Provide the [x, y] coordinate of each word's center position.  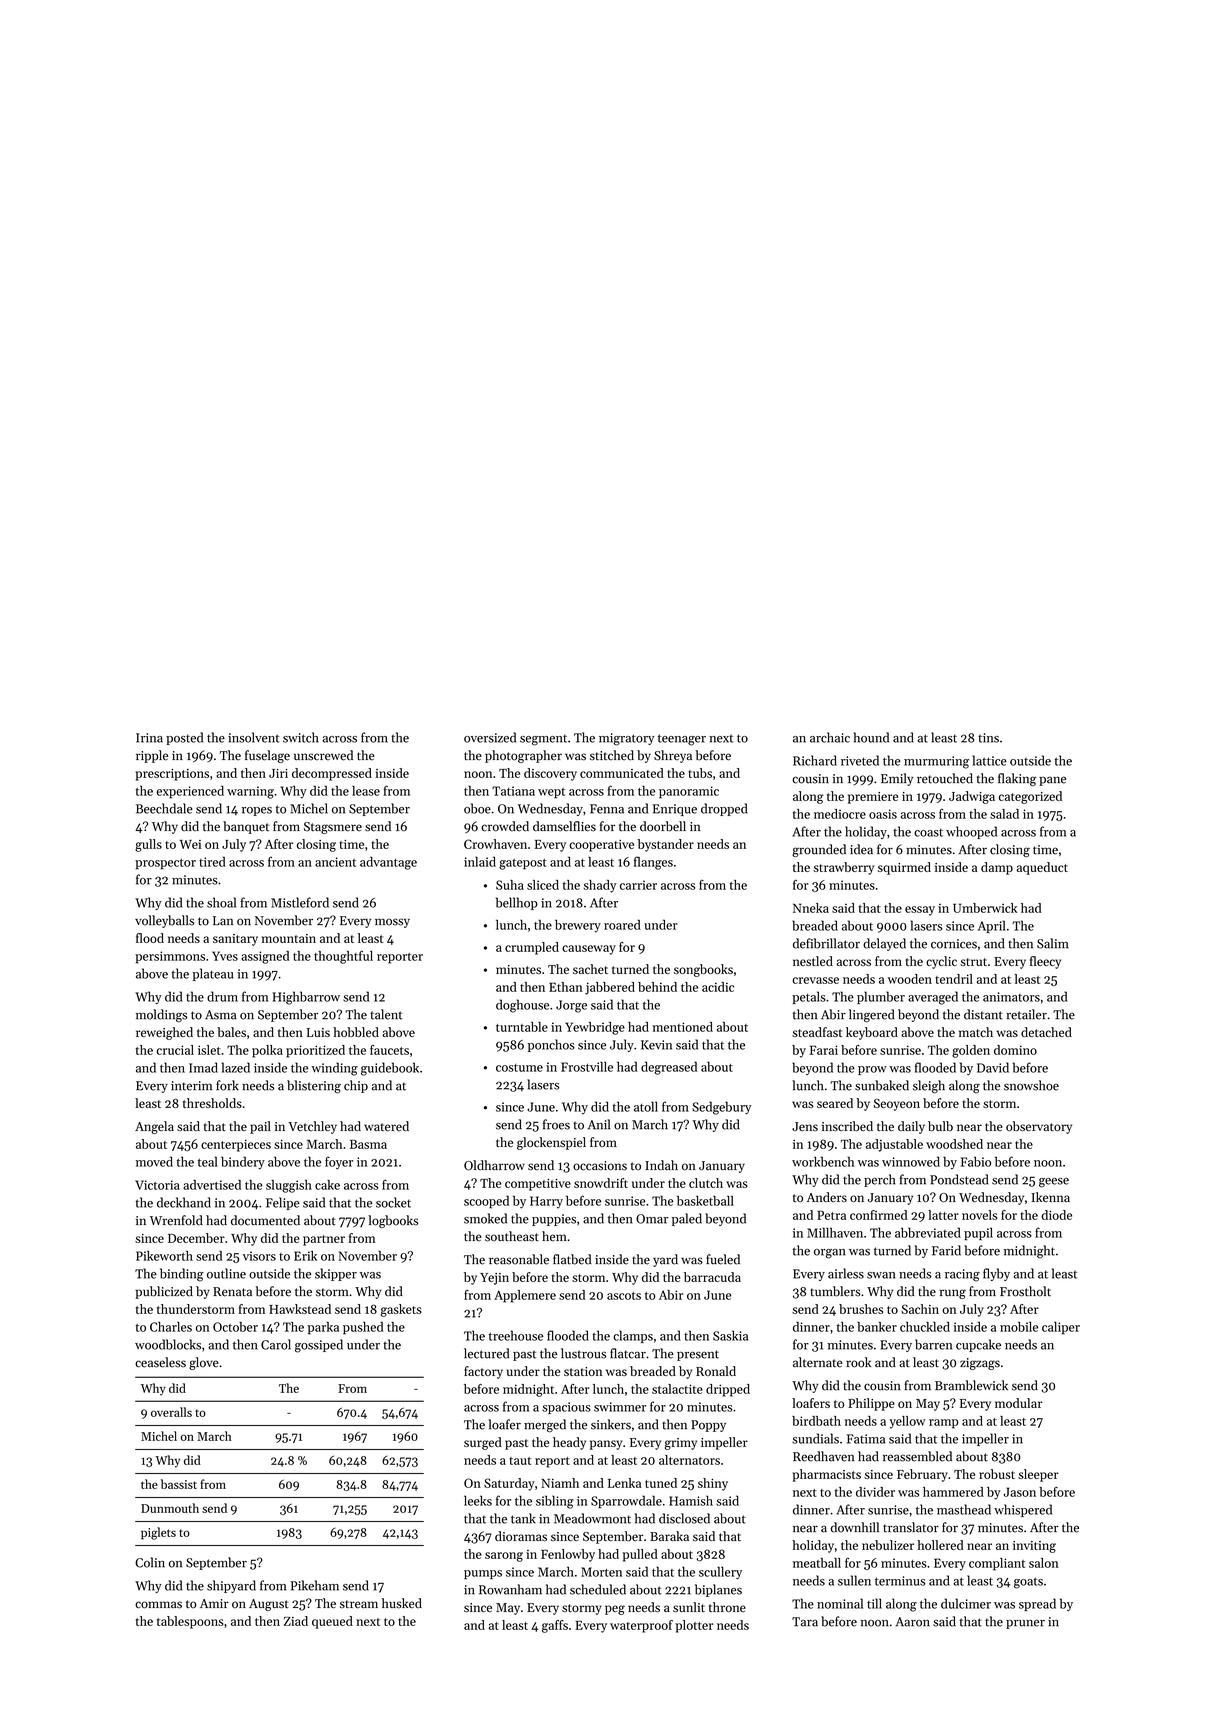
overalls [171, 1412]
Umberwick [985, 908]
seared [835, 1103]
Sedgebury [721, 1108]
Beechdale [164, 808]
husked [402, 1603]
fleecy [1045, 962]
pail [260, 1127]
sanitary [235, 940]
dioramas [521, 1536]
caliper [1061, 1328]
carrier [638, 885]
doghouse [522, 1006]
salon [1044, 1563]
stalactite [677, 1389]
